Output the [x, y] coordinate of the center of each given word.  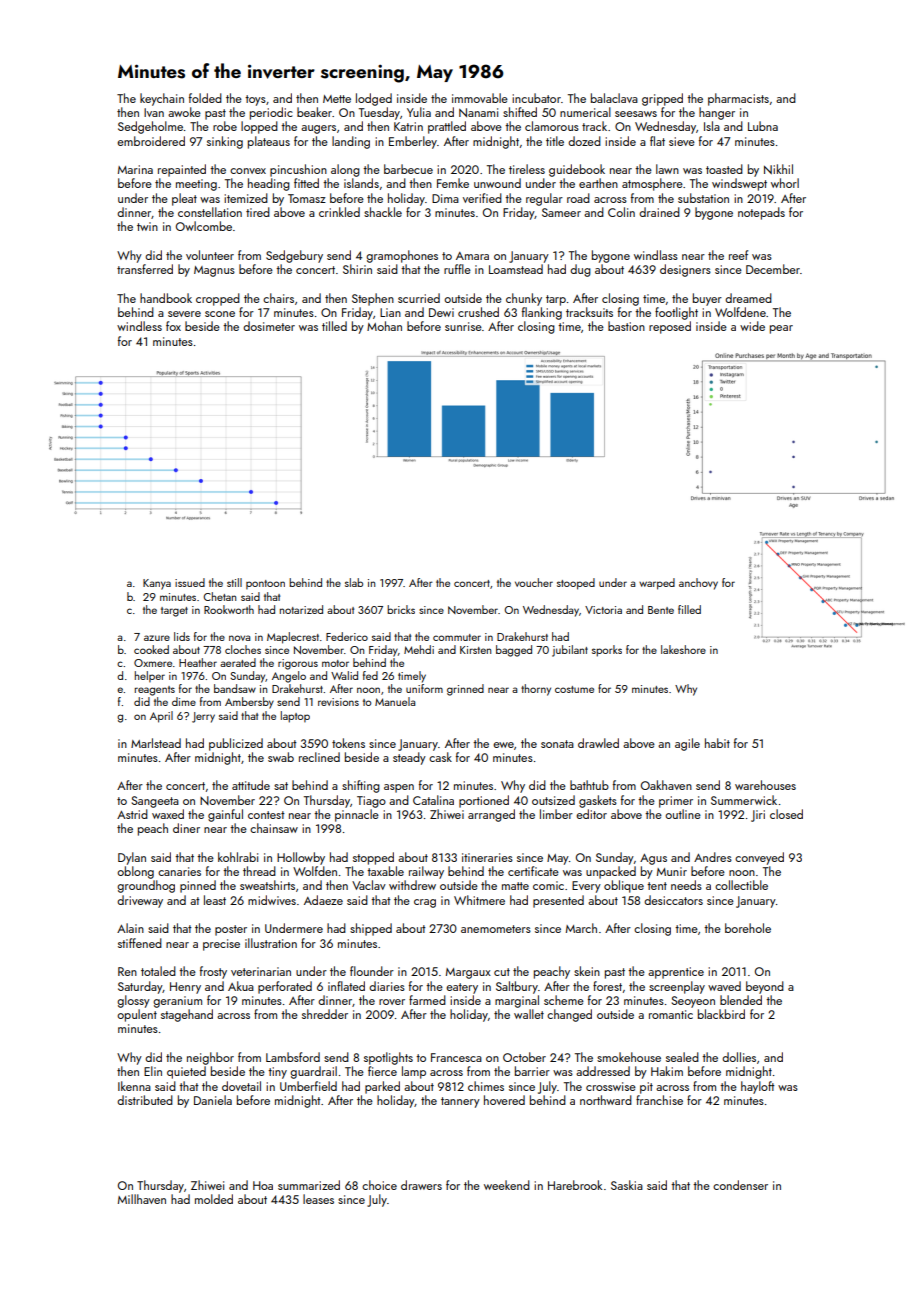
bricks [401, 609]
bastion [626, 326]
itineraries [487, 857]
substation [703, 198]
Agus [653, 859]
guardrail [313, 1072]
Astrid [132, 814]
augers [318, 129]
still [234, 582]
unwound [497, 183]
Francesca [456, 1057]
